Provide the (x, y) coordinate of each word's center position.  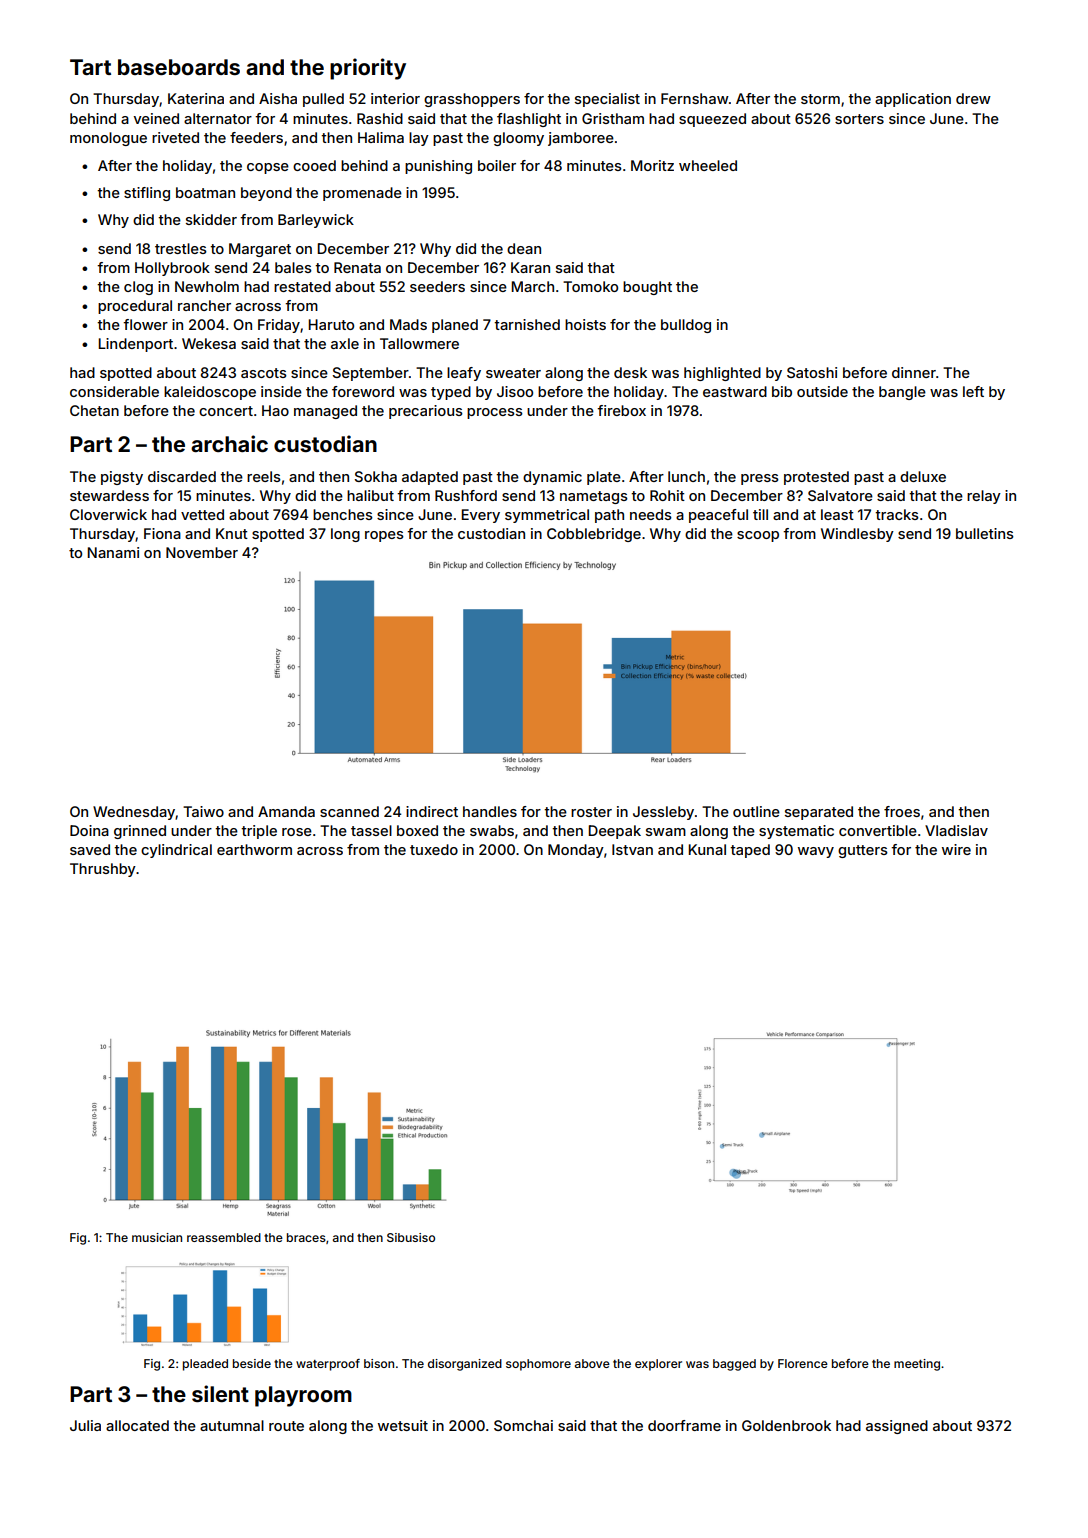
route (286, 1426)
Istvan (632, 849)
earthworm (254, 849)
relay (984, 497)
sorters (859, 119)
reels (264, 476)
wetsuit (403, 1425)
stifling (147, 194)
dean (524, 248)
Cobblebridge (594, 535)
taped (750, 851)
